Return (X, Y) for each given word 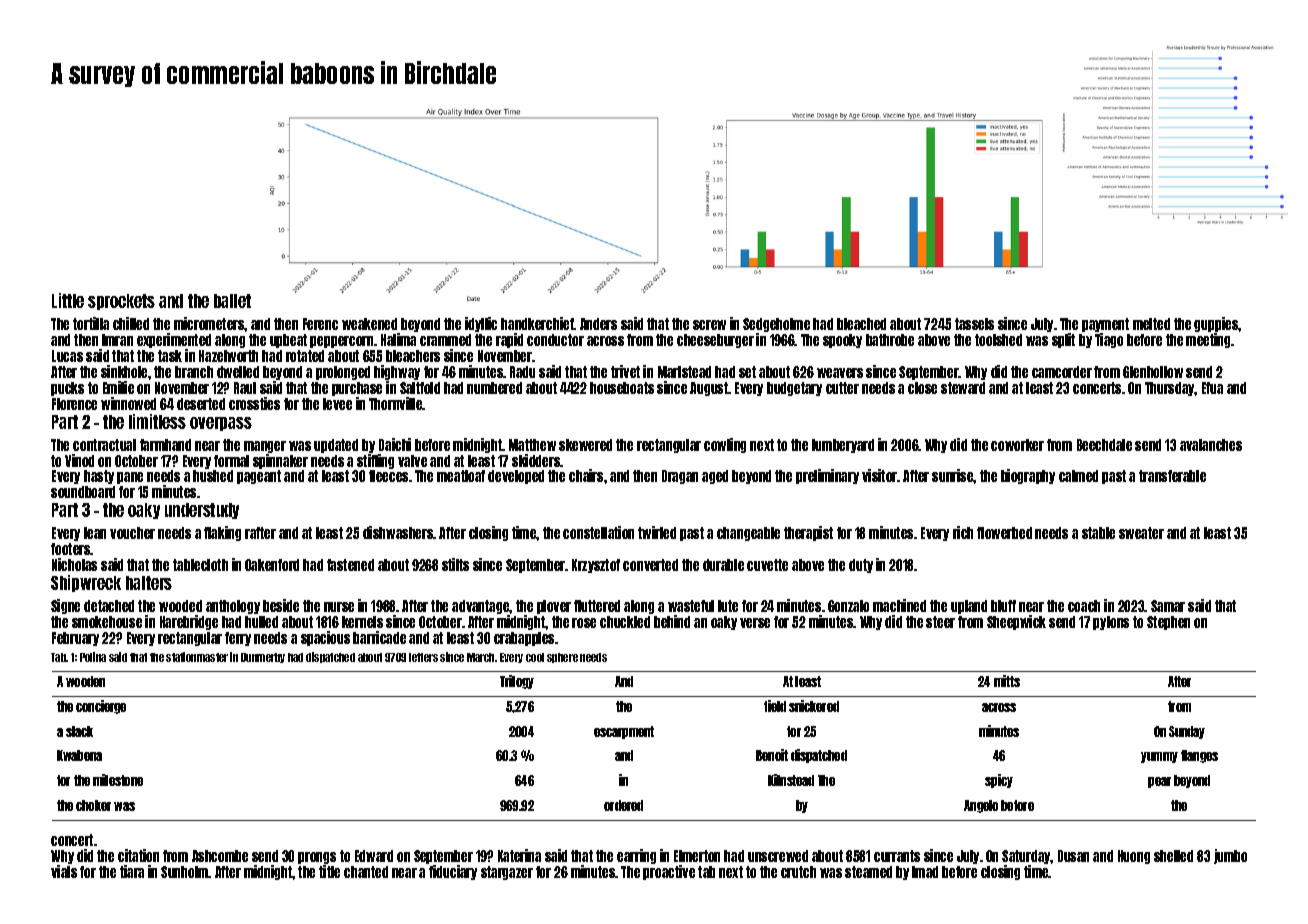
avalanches (1211, 445)
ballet (232, 301)
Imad (925, 872)
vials (64, 871)
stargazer (507, 873)
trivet (625, 371)
